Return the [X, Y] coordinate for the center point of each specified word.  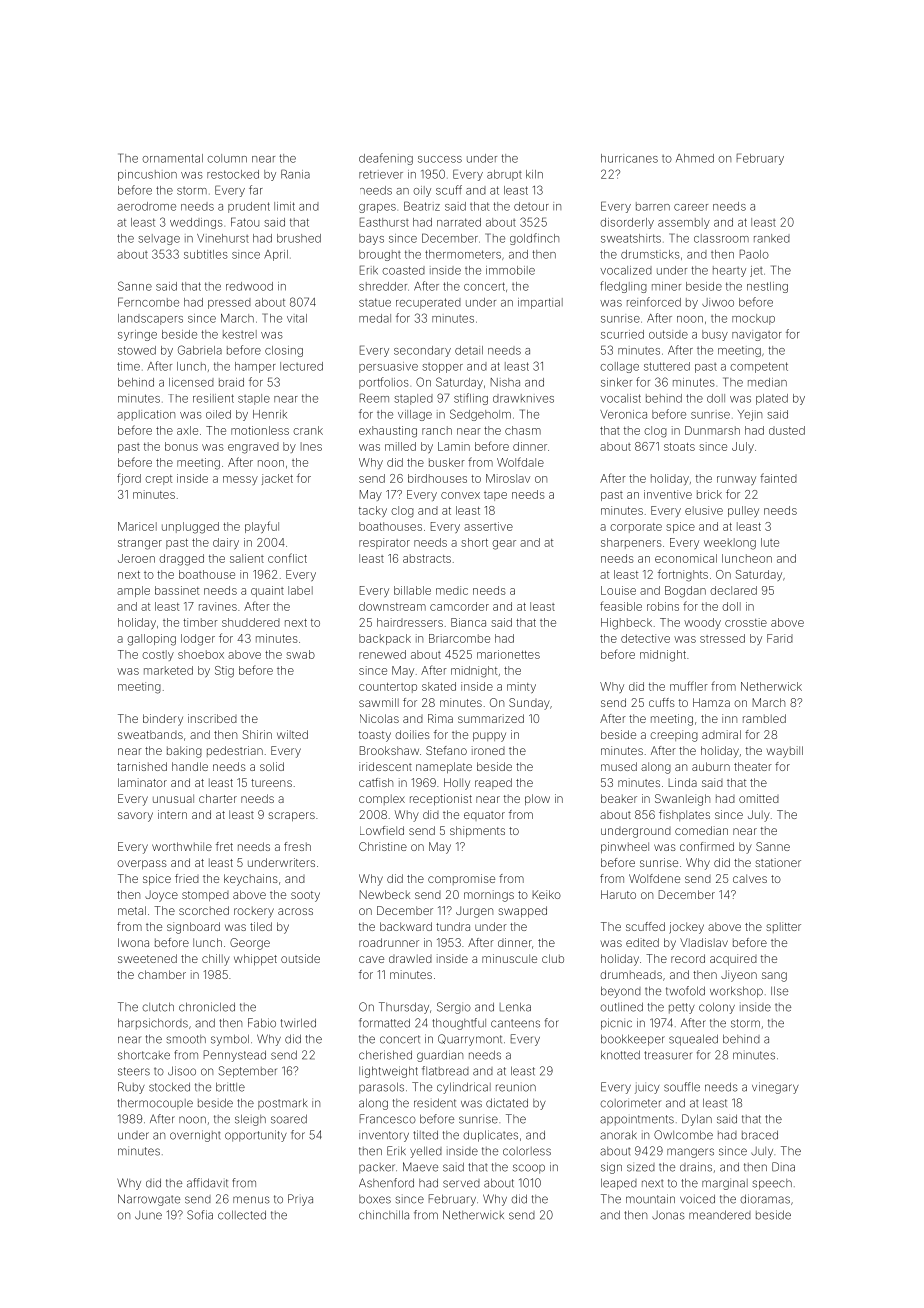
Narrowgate [149, 1200]
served [461, 1183]
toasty [375, 736]
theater [753, 766]
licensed [191, 382]
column [227, 158]
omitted [759, 798]
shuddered [251, 622]
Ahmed [695, 158]
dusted [787, 430]
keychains [251, 880]
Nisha [505, 382]
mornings [489, 896]
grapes [377, 208]
